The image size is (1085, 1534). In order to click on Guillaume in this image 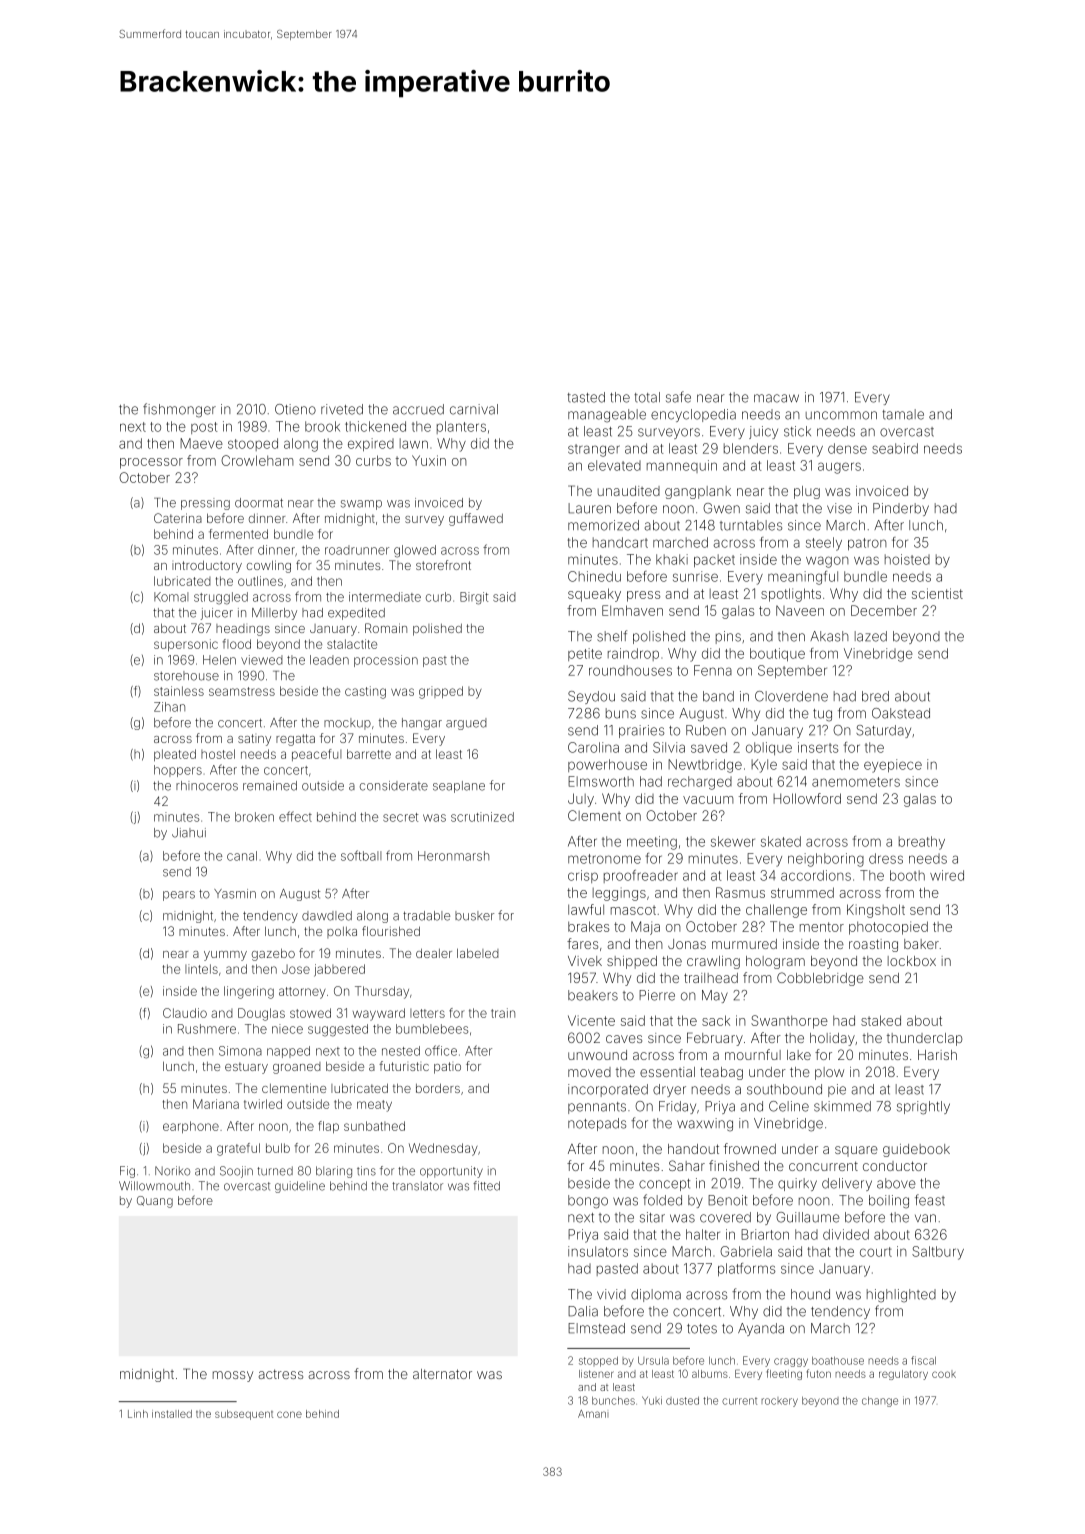, I will do `click(808, 1217)`.
